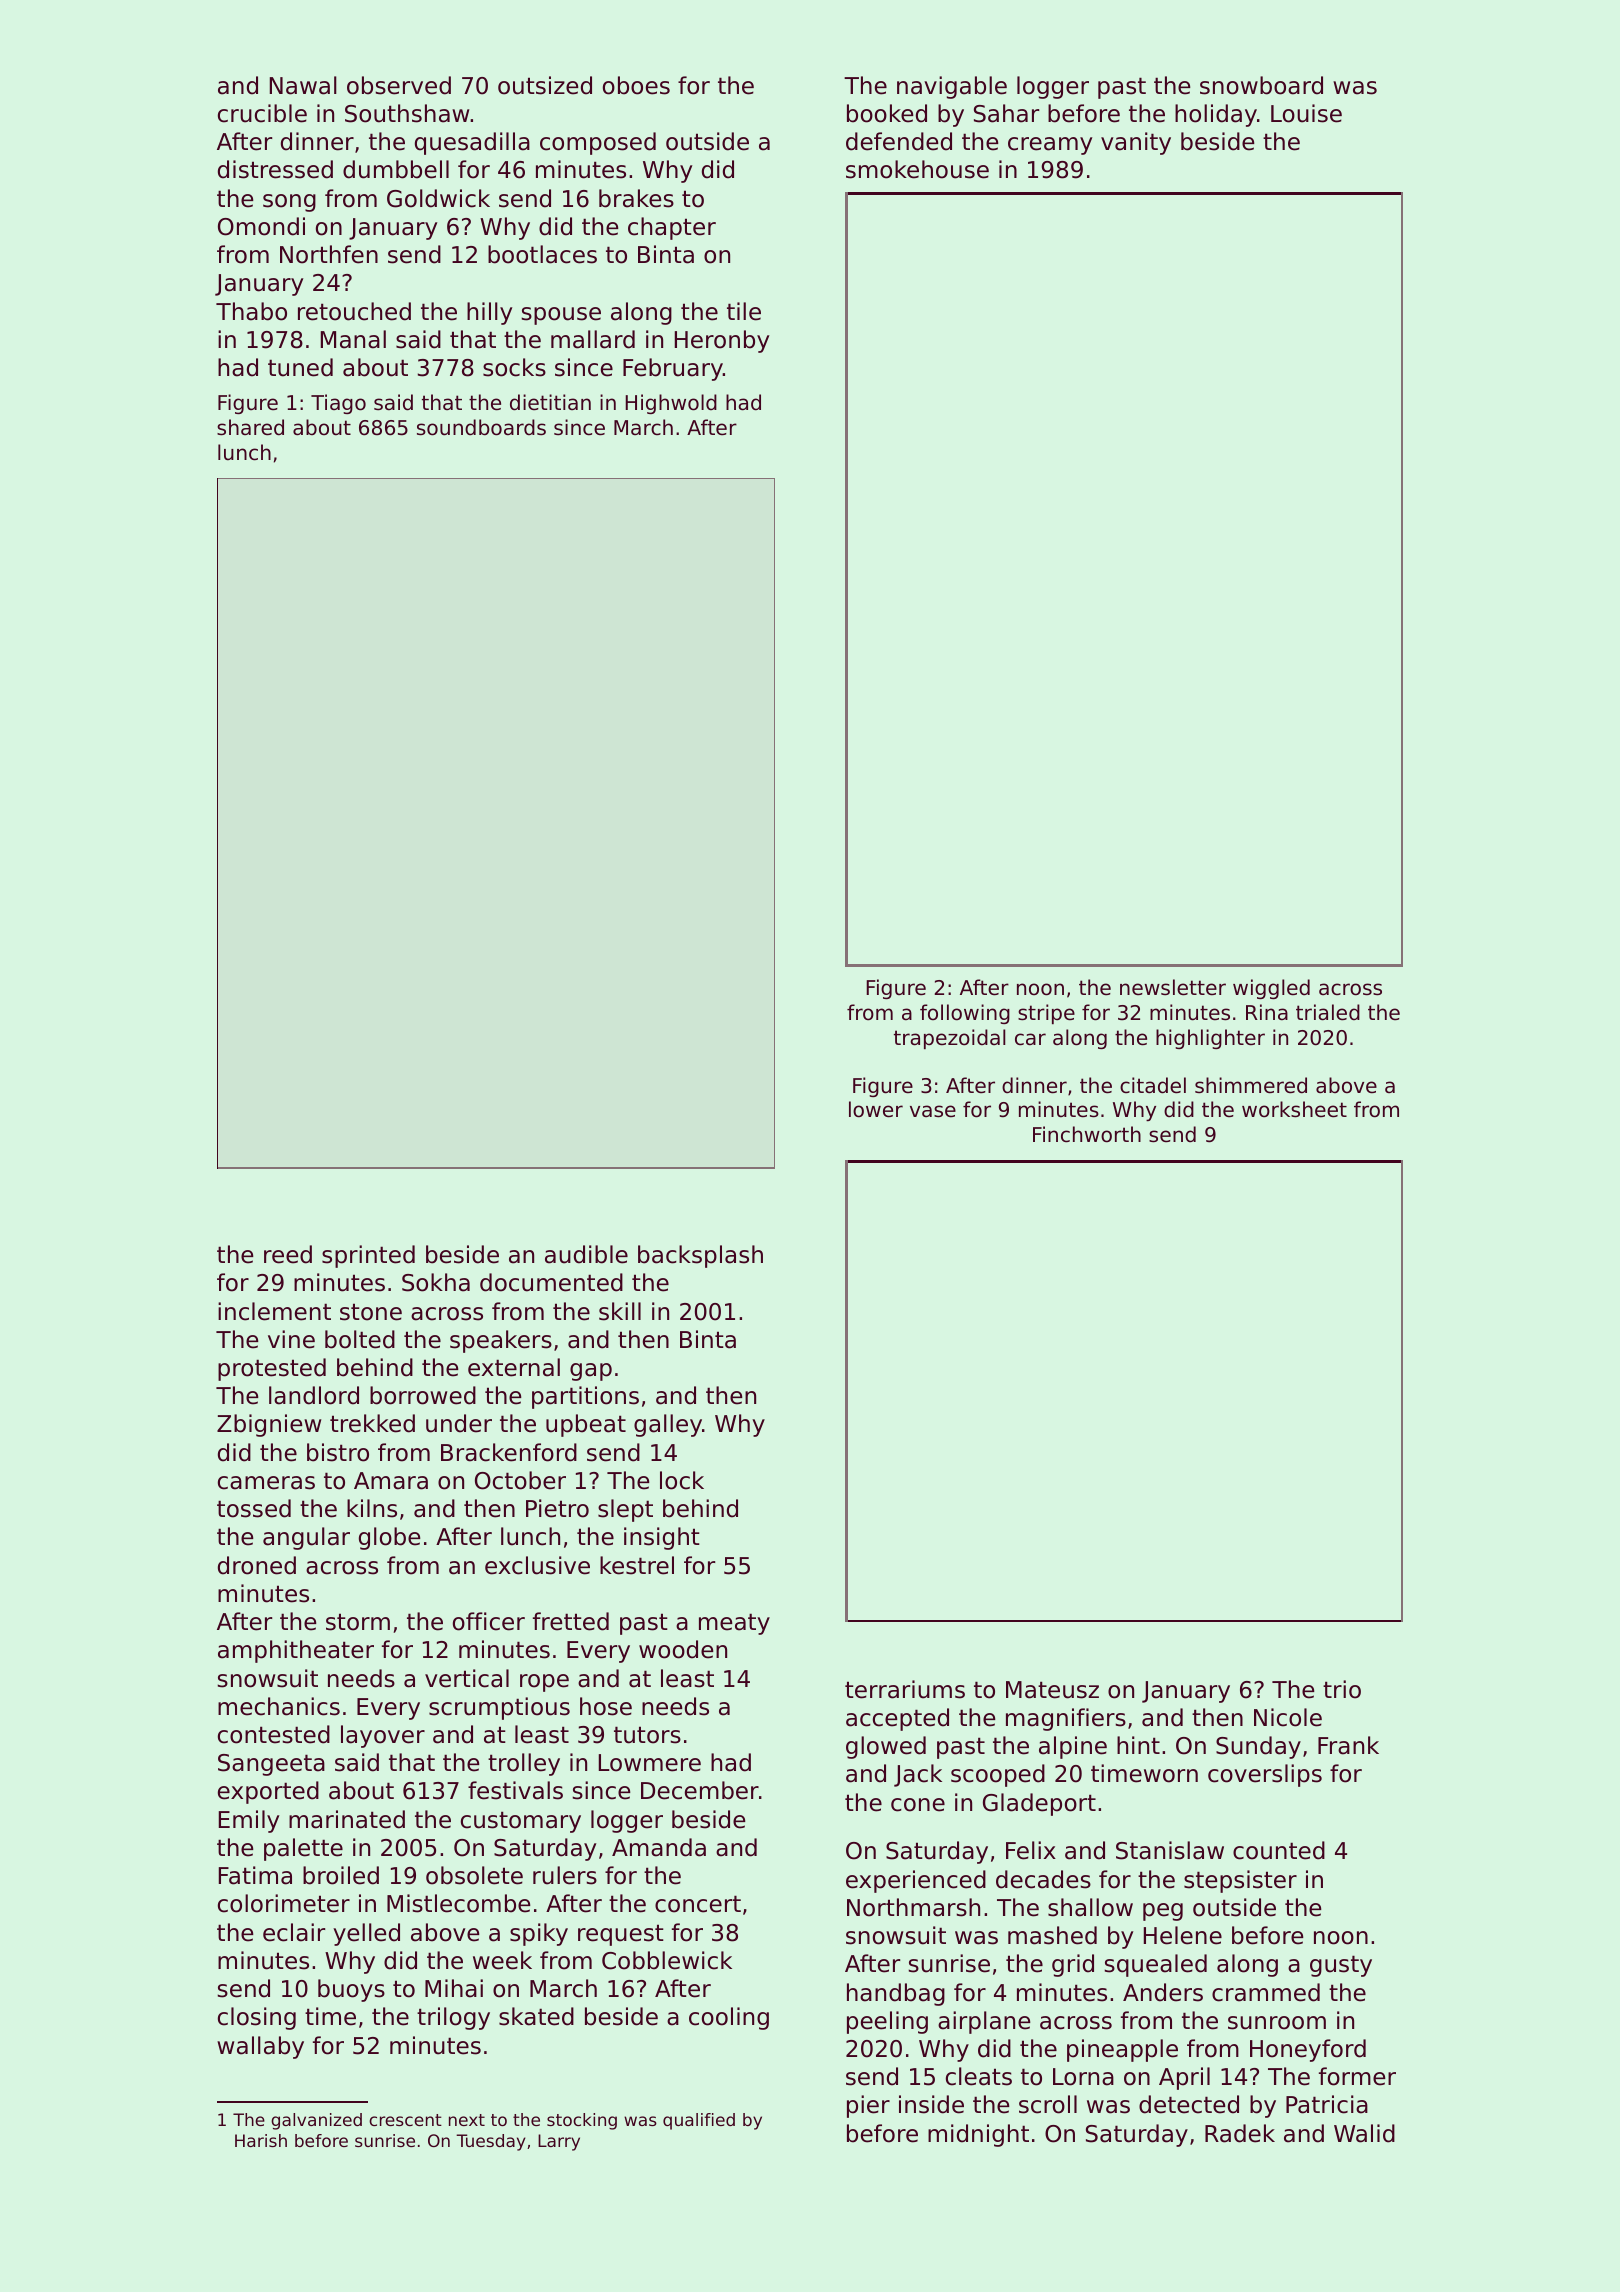  Describe the element at coordinates (1052, 1690) in the page. I see `Mateusz` at that location.
